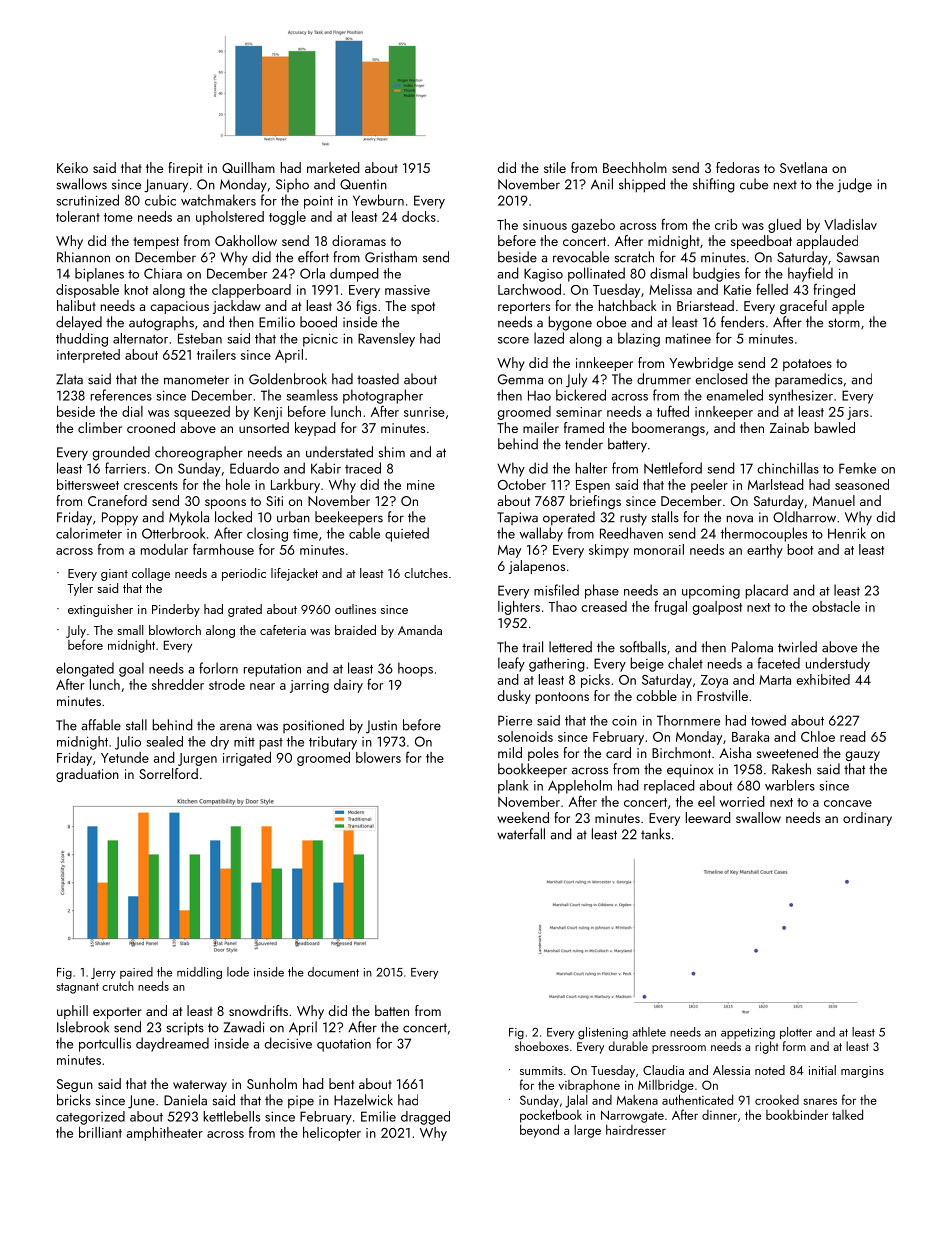  I want to click on thermocouples, so click(764, 534).
